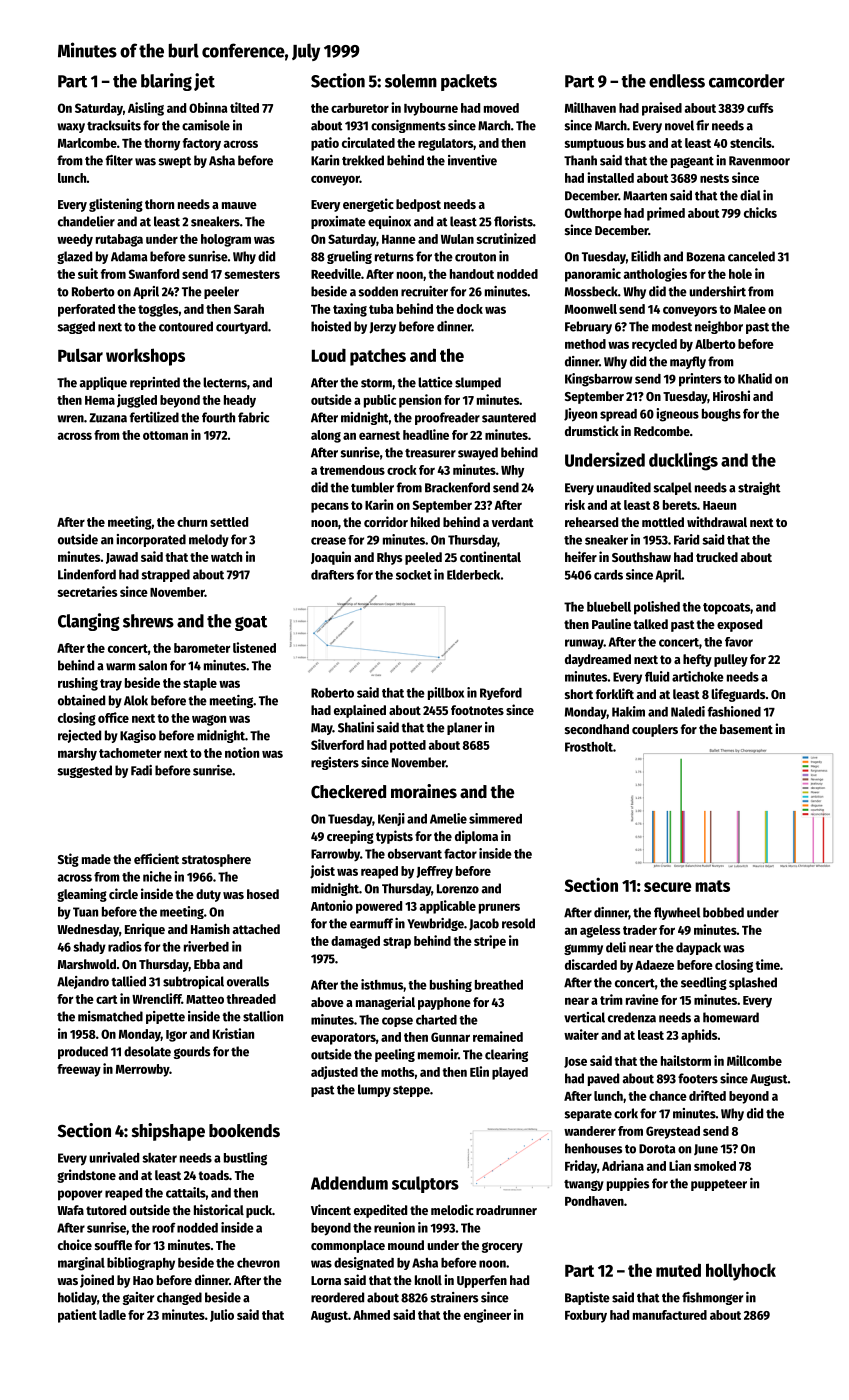 Image resolution: width=849 pixels, height=1400 pixels. I want to click on Addendum, so click(349, 1183).
